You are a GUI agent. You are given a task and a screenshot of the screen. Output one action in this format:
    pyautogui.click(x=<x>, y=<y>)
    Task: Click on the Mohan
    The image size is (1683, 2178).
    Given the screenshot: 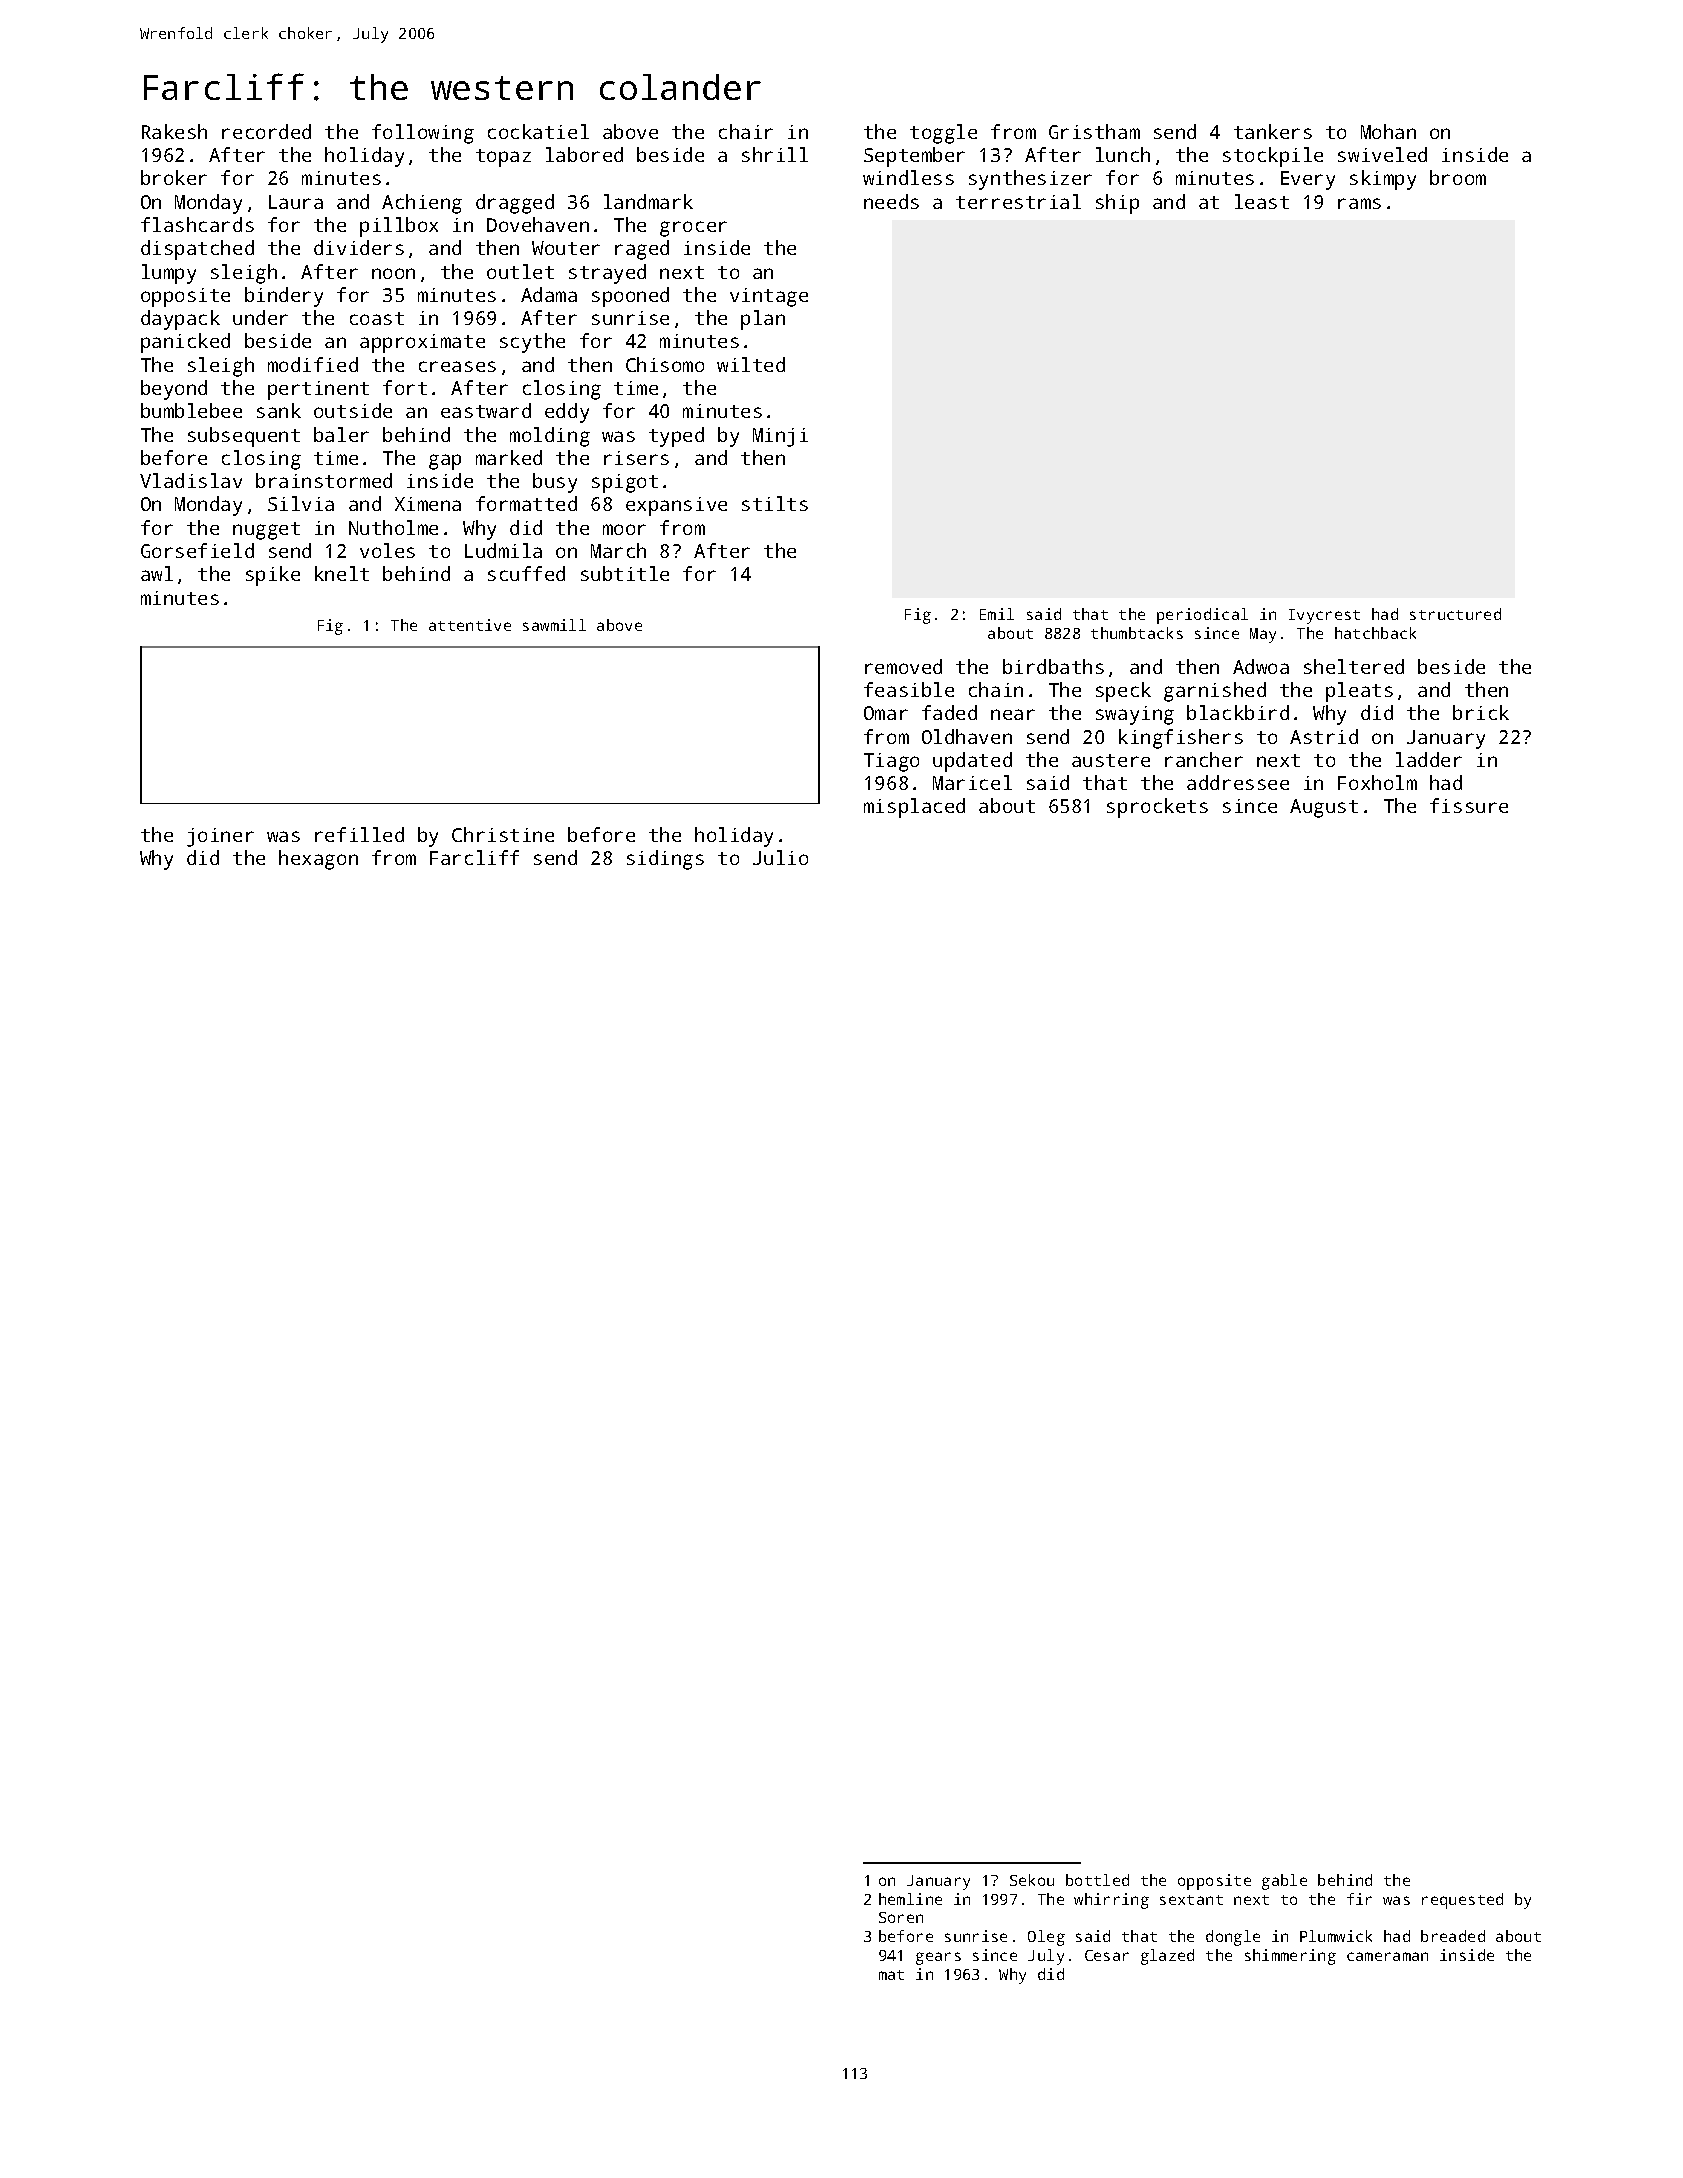 What is the action you would take?
    pyautogui.click(x=1388, y=131)
